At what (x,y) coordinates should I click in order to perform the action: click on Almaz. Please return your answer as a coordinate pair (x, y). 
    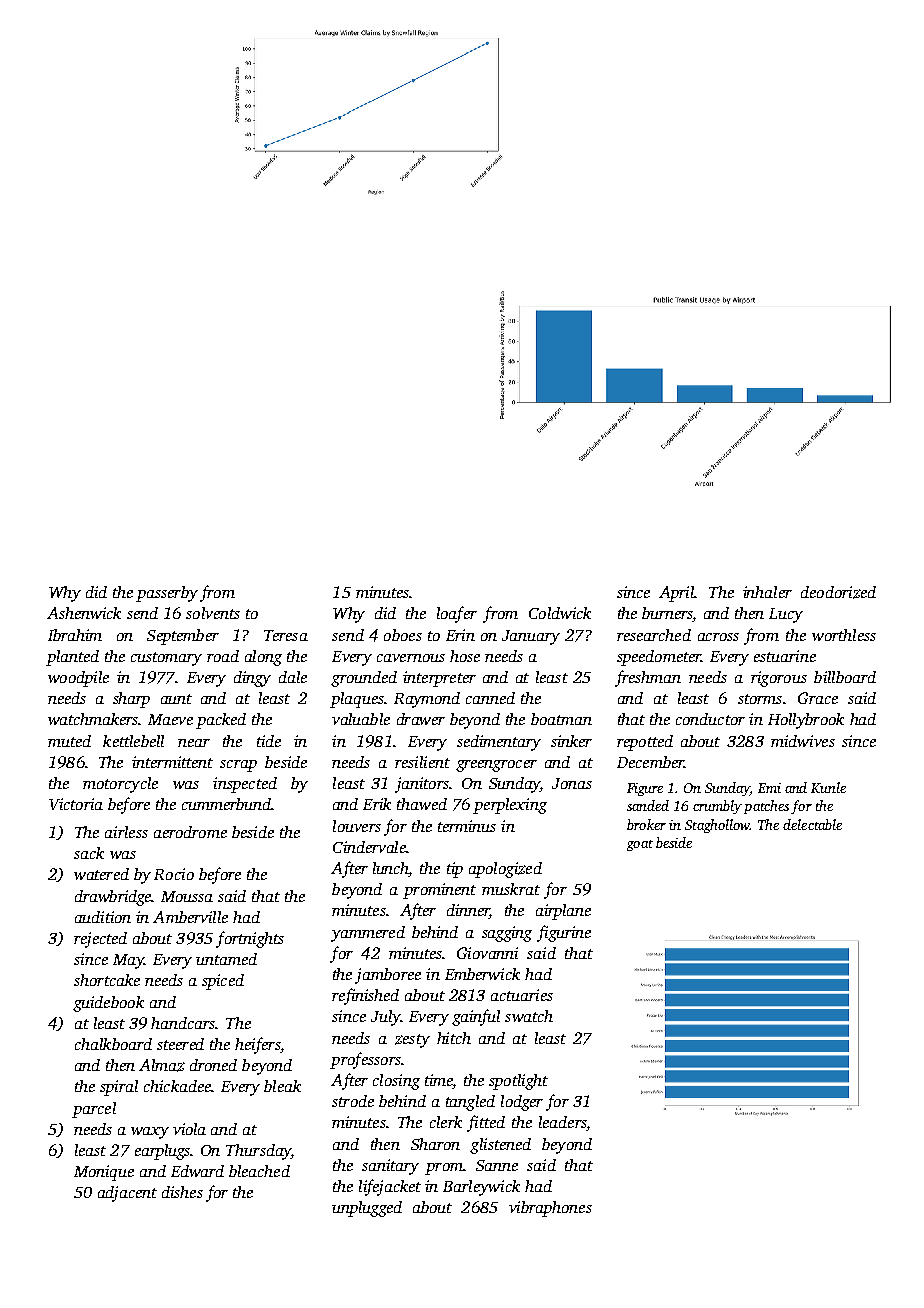
    Looking at the image, I should click on (162, 1065).
